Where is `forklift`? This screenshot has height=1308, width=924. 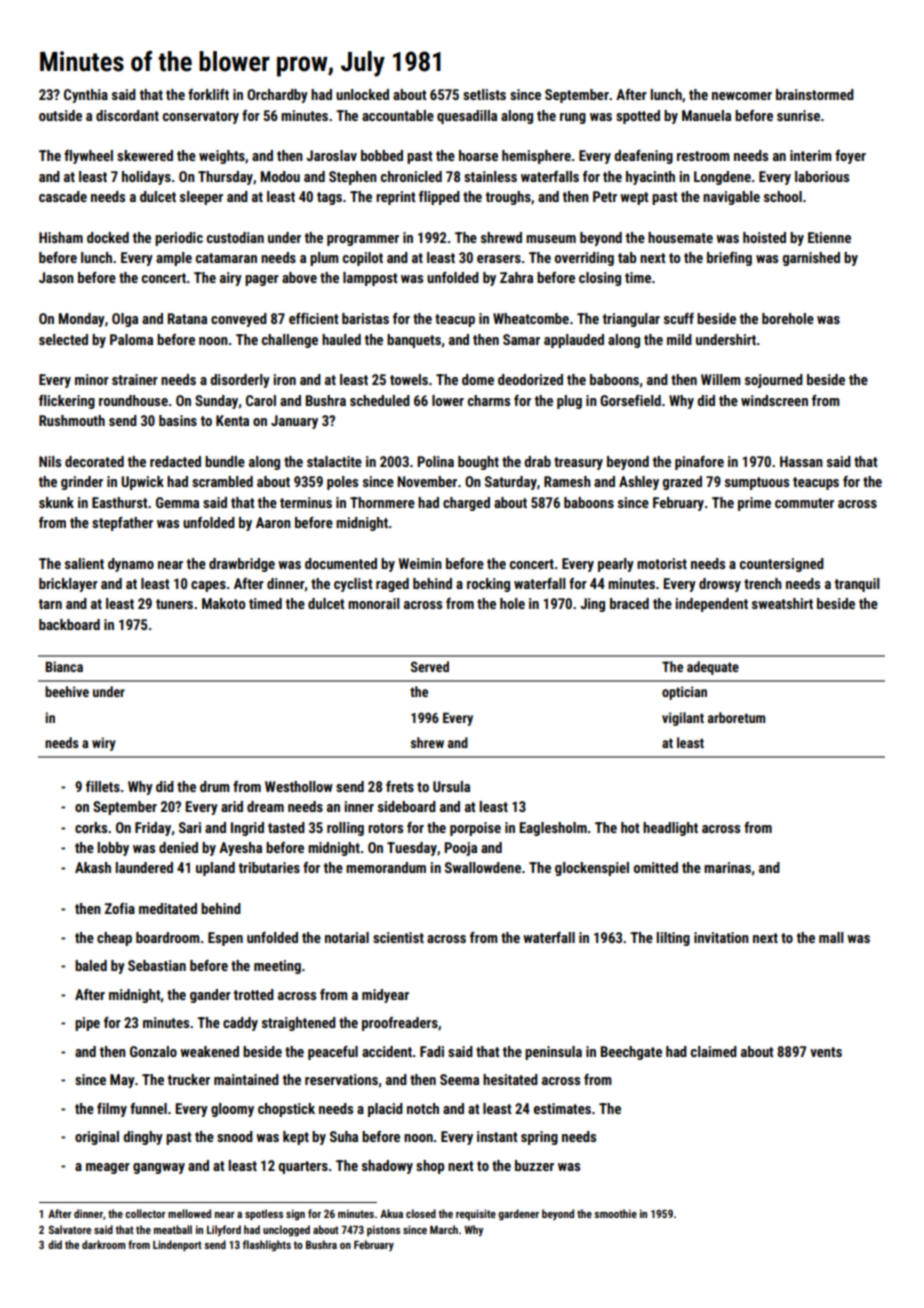
forklift is located at coordinates (208, 94).
